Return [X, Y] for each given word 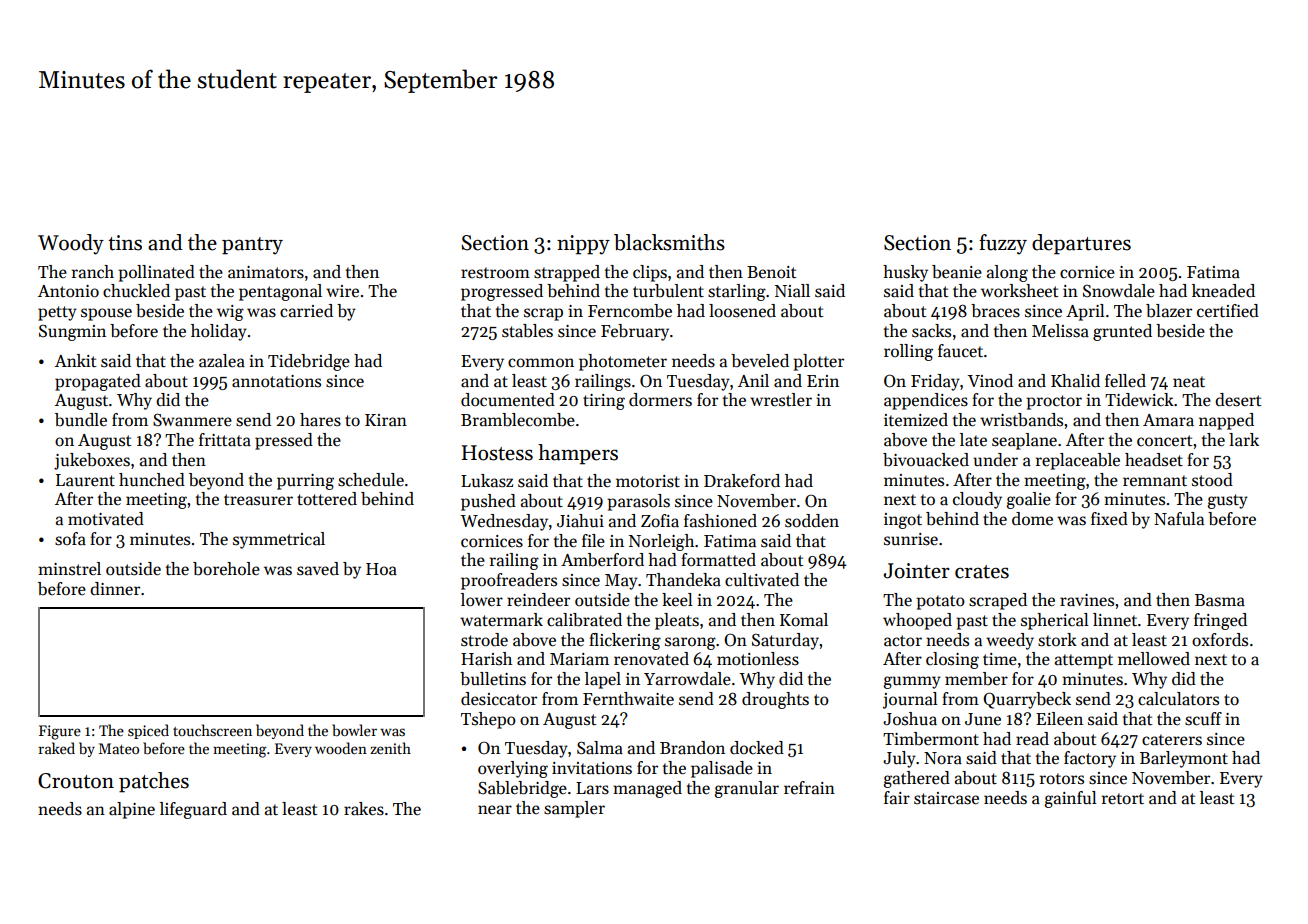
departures [1081, 244]
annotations [276, 381]
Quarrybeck [1027, 700]
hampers [578, 454]
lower [482, 600]
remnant [1155, 481]
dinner [115, 589]
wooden [341, 748]
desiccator [499, 699]
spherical [1055, 621]
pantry [252, 246]
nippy [583, 245]
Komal [804, 620]
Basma [1220, 600]
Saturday [785, 641]
